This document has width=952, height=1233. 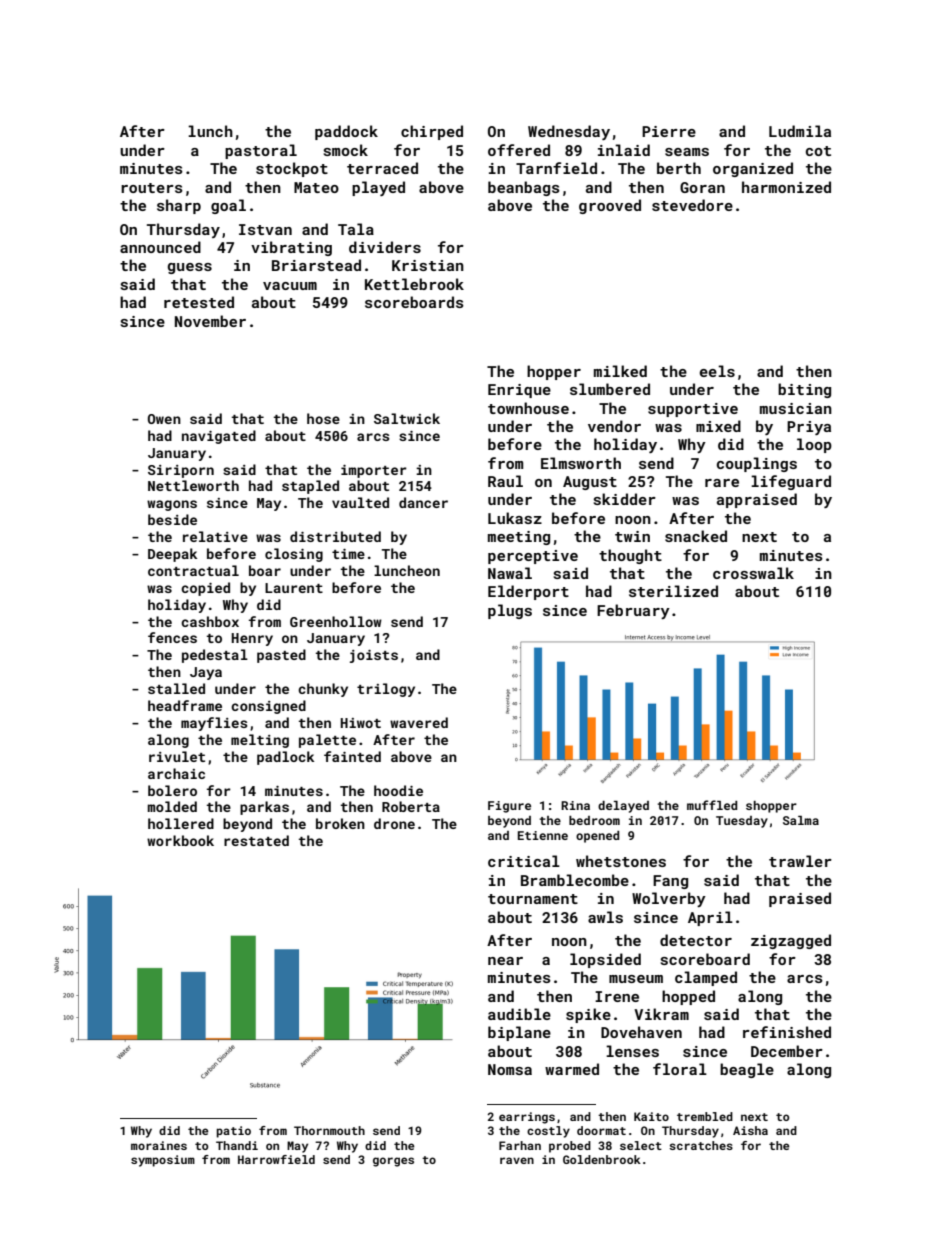 I want to click on paddock, so click(x=346, y=132).
